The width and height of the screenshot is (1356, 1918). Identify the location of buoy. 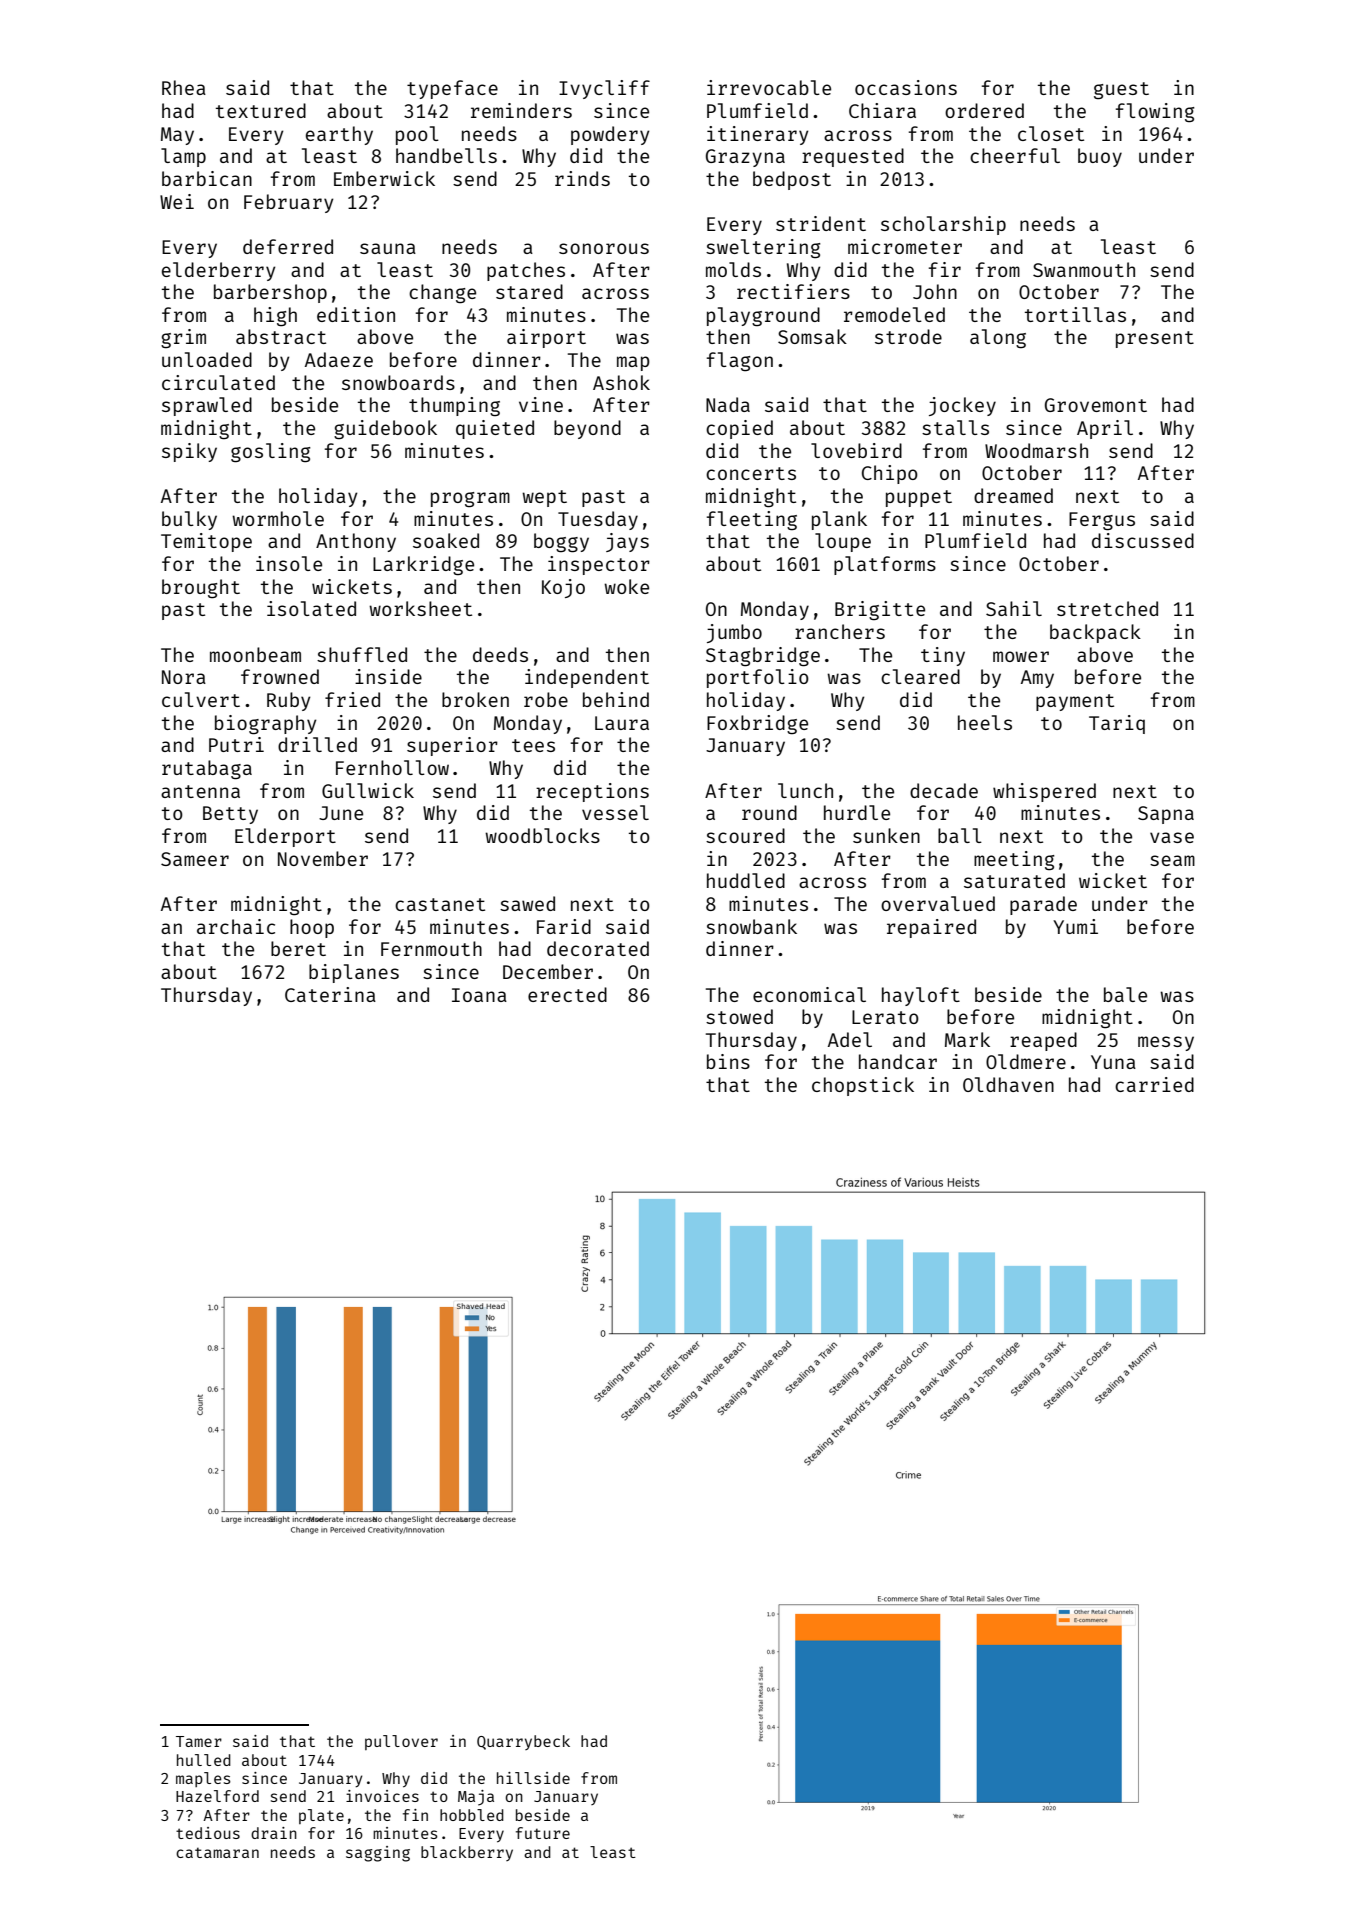
(1100, 157).
